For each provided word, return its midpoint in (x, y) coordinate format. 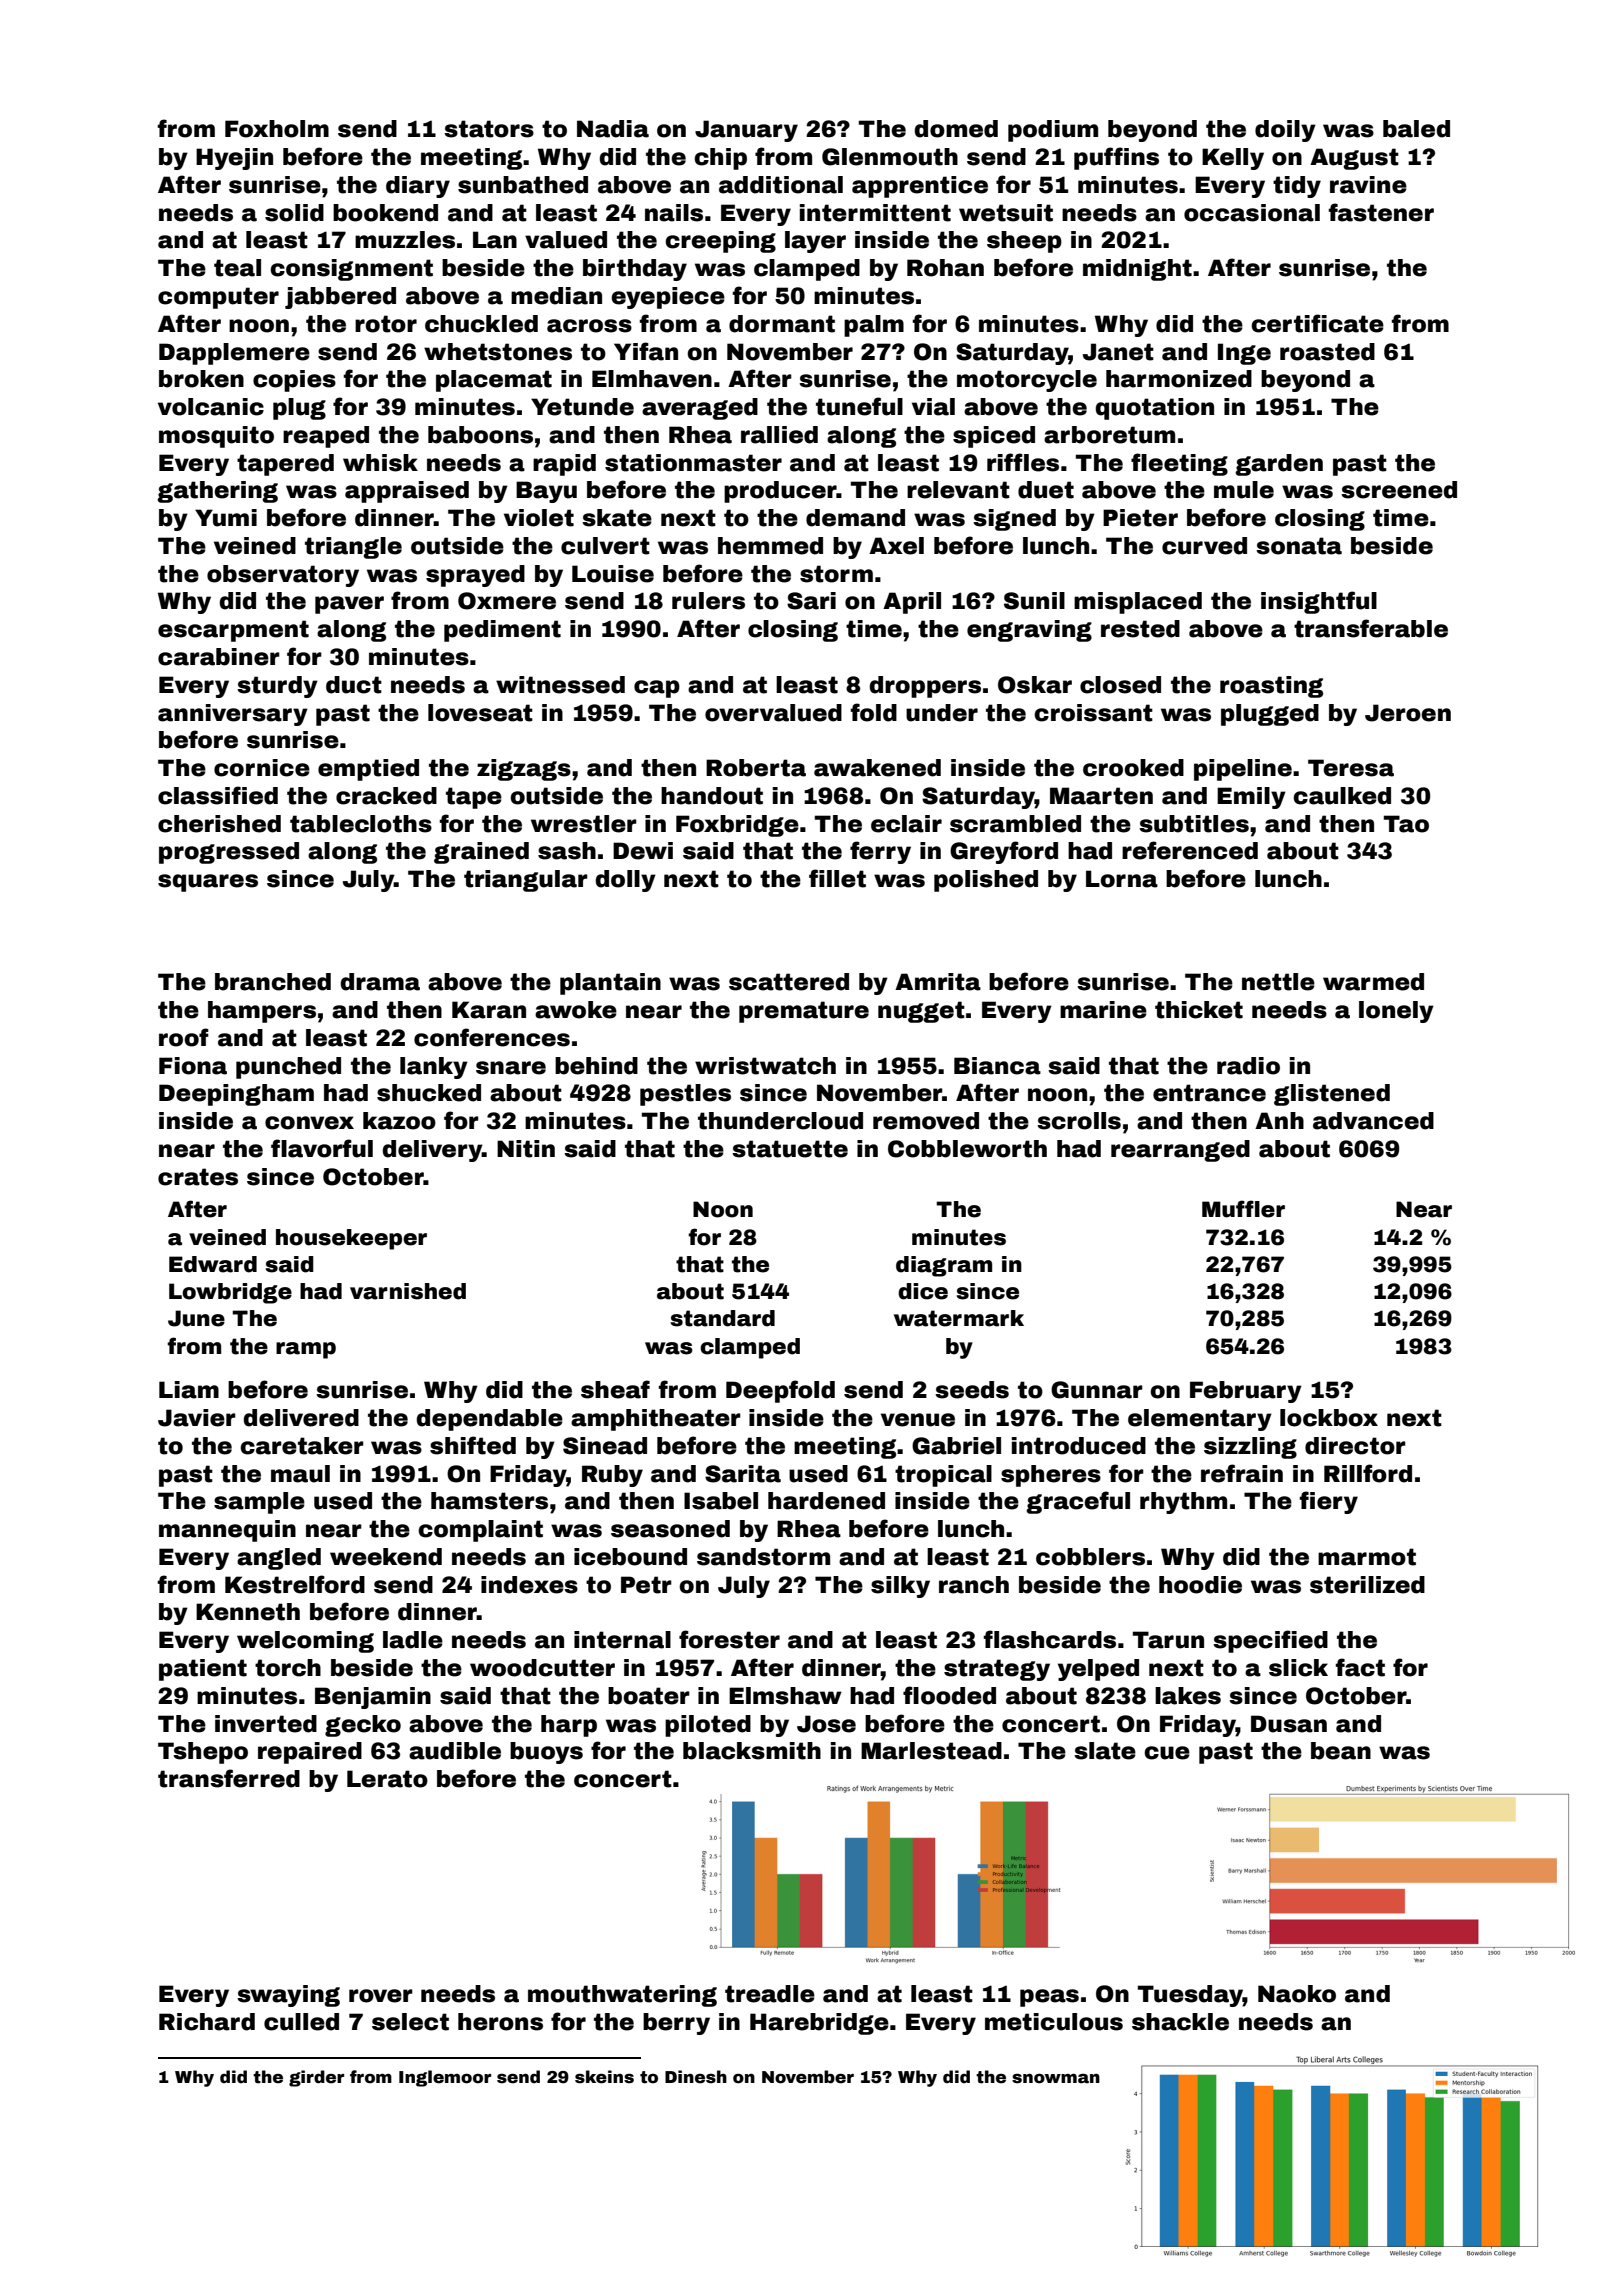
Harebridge (819, 2024)
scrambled (1015, 824)
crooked (1133, 768)
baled (1416, 129)
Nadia (613, 129)
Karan (489, 1010)
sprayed (475, 576)
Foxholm (277, 129)
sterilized (1367, 1585)
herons (500, 2022)
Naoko (1297, 1994)
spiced (994, 437)
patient (203, 1670)
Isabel (721, 1501)
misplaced (1138, 603)
